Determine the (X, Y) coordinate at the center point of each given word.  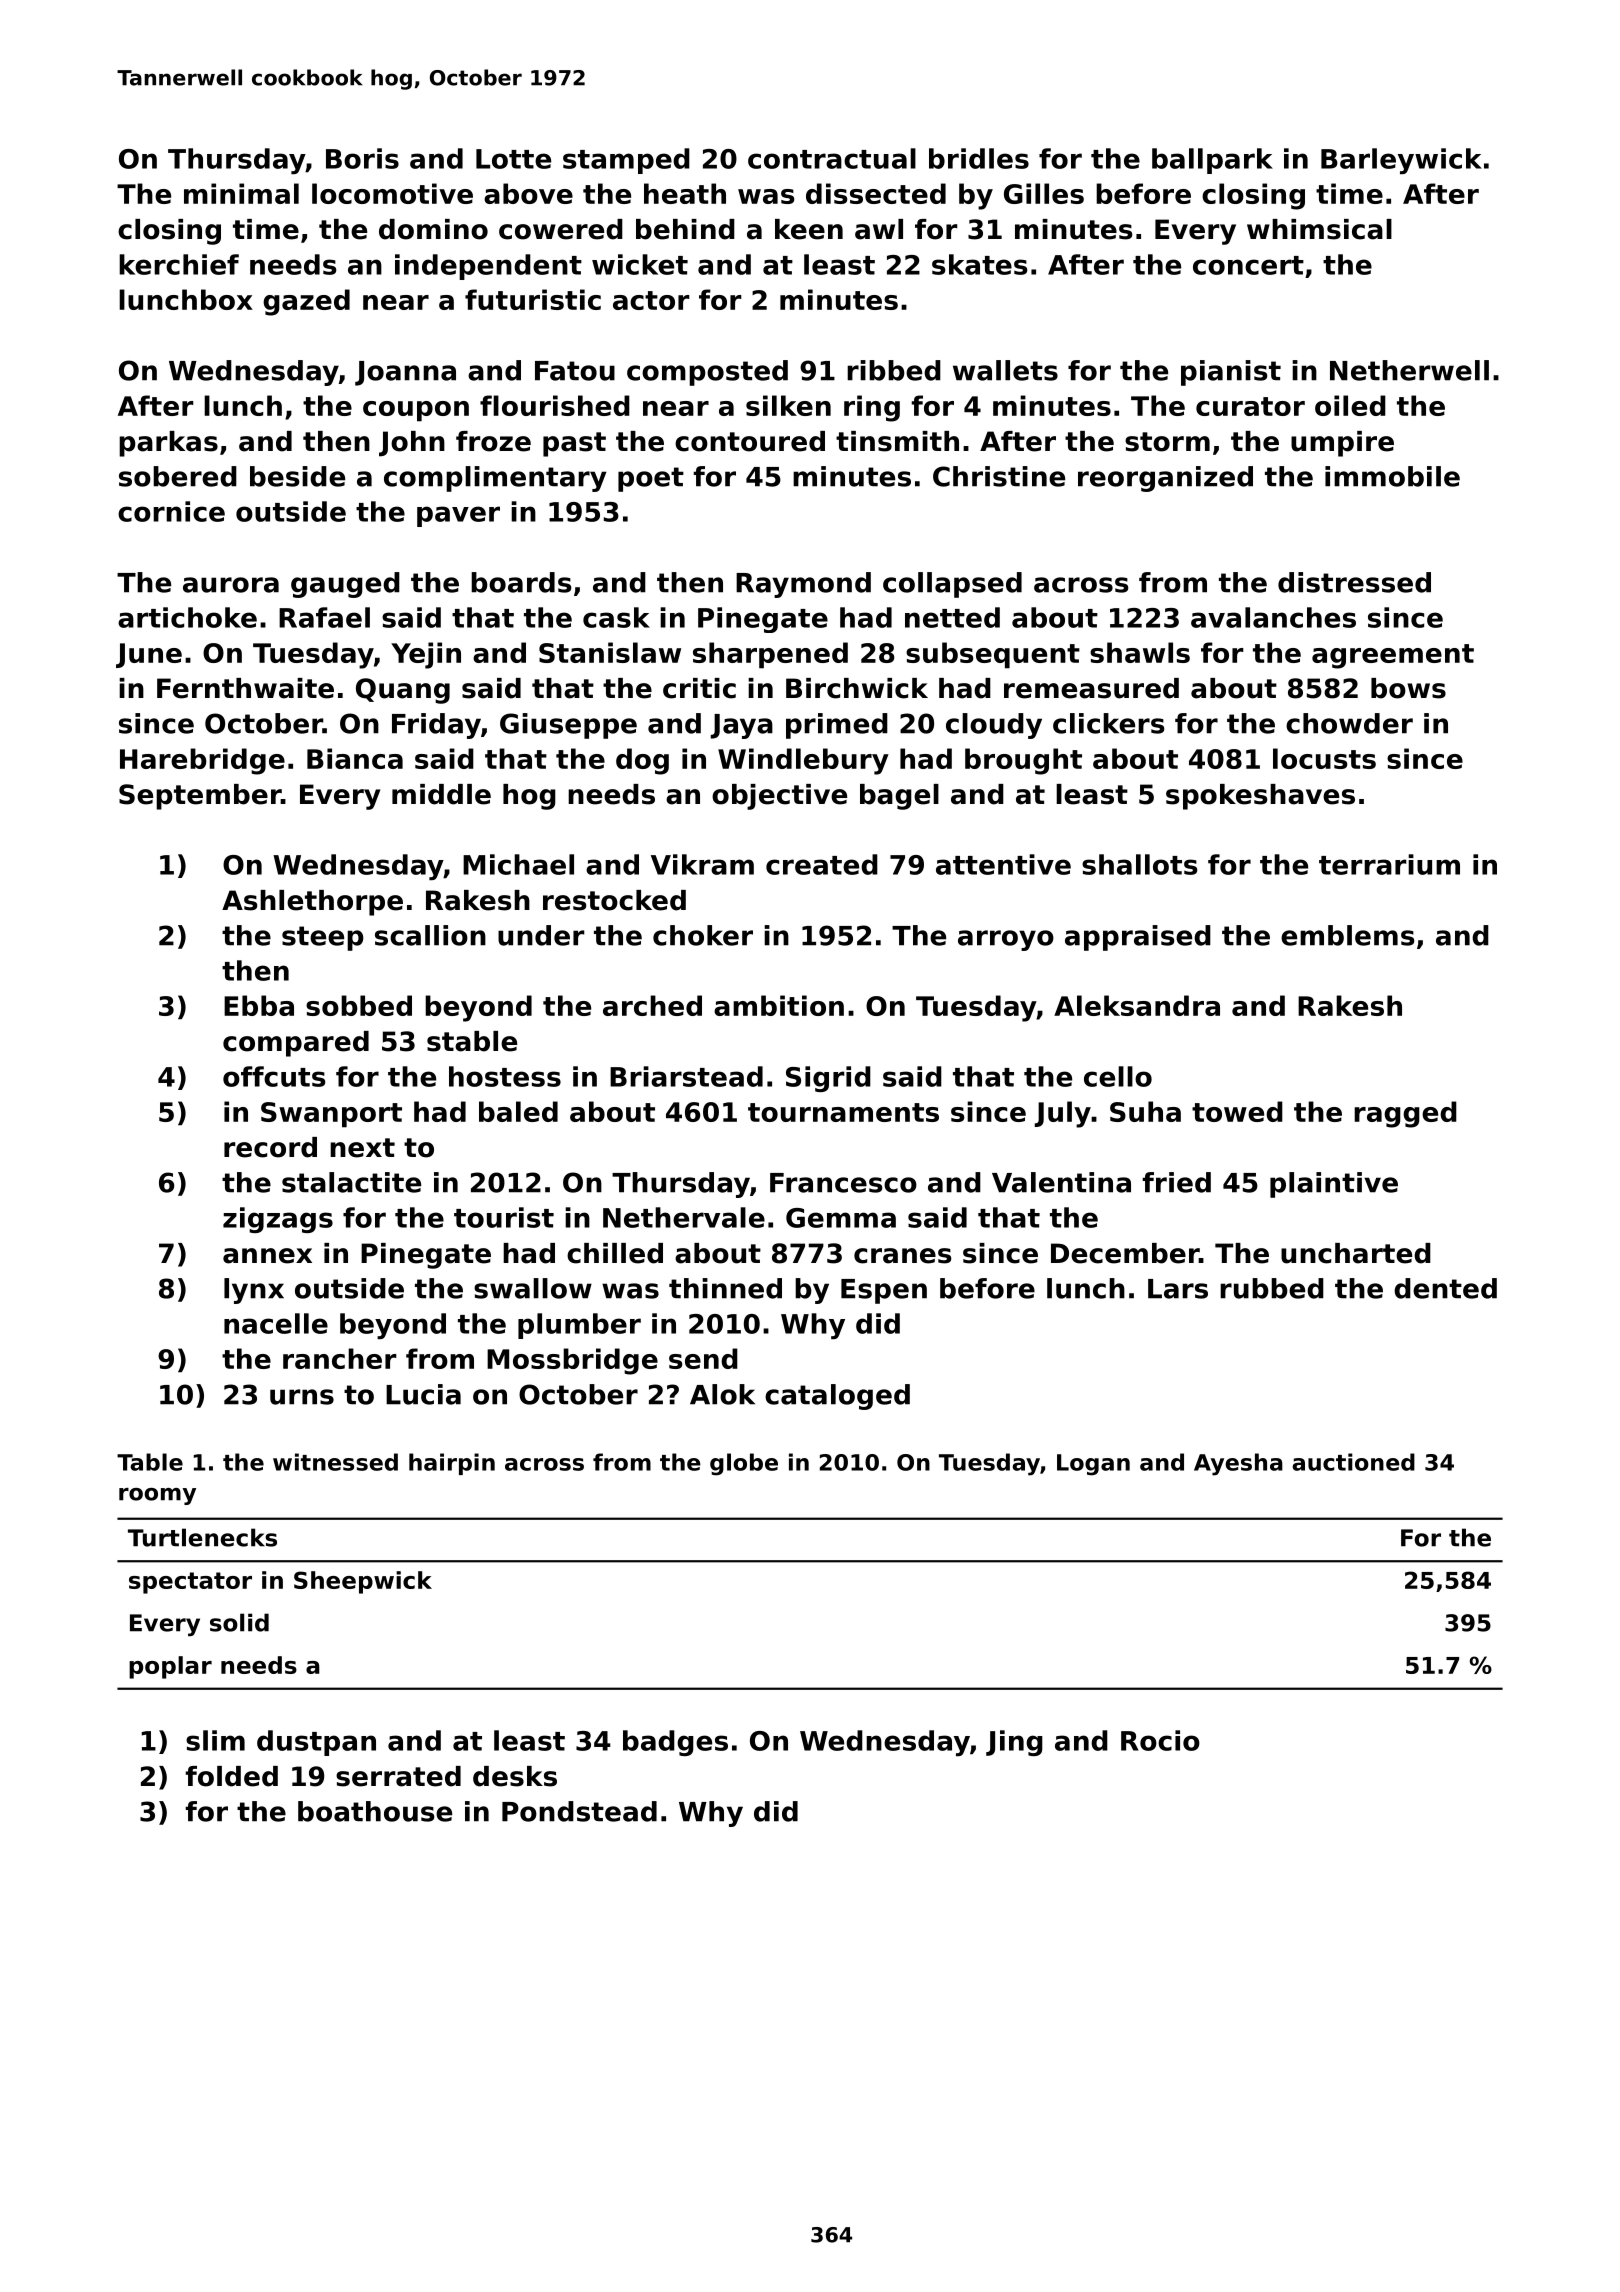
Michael (518, 864)
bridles (979, 158)
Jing (1014, 1743)
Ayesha (1238, 1464)
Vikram (702, 864)
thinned (725, 1288)
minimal (241, 193)
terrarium (1389, 864)
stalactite (351, 1182)
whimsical (1319, 229)
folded (231, 1776)
